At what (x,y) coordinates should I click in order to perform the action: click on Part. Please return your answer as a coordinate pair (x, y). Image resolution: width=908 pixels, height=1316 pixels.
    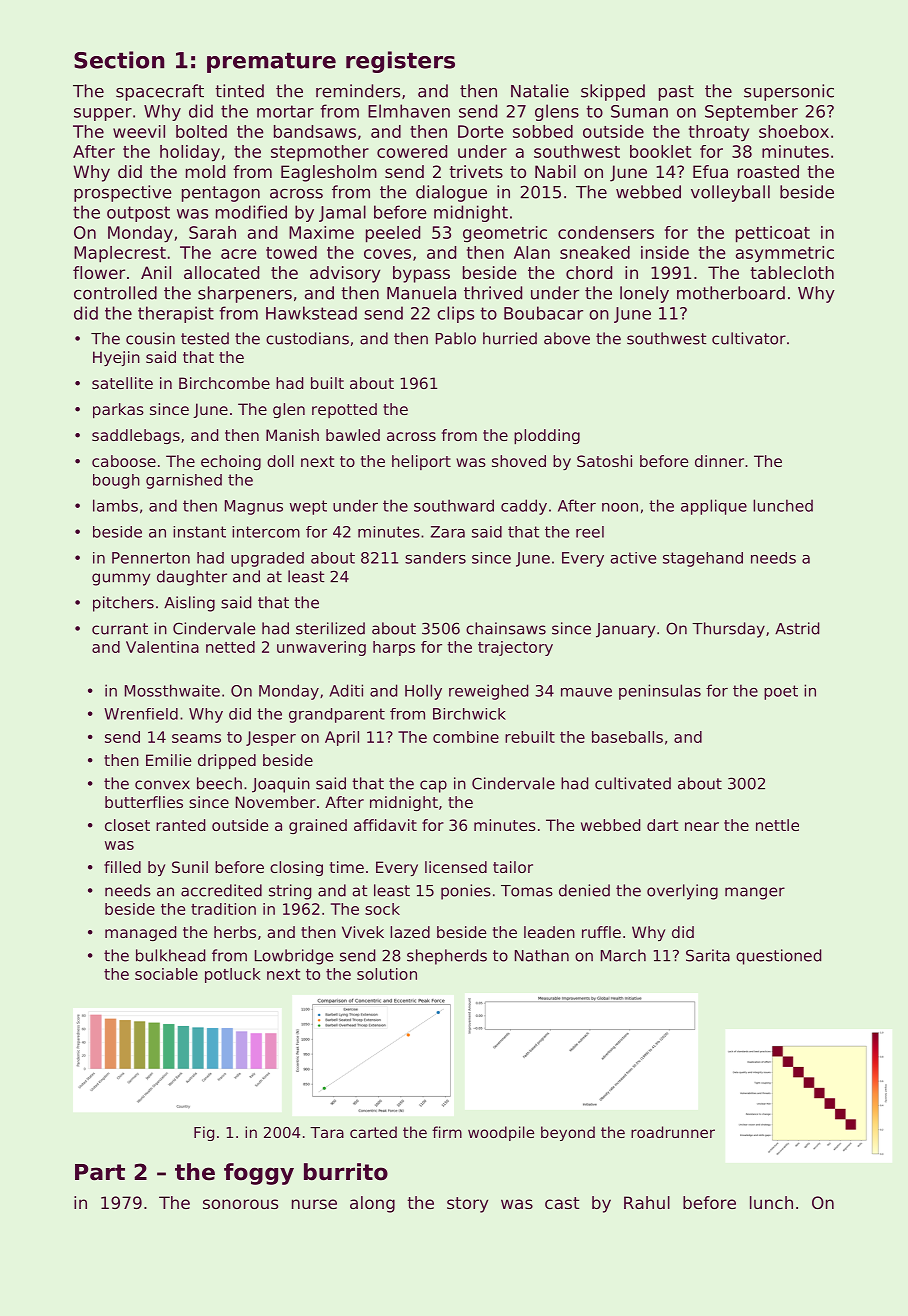
    Looking at the image, I should click on (100, 1172).
